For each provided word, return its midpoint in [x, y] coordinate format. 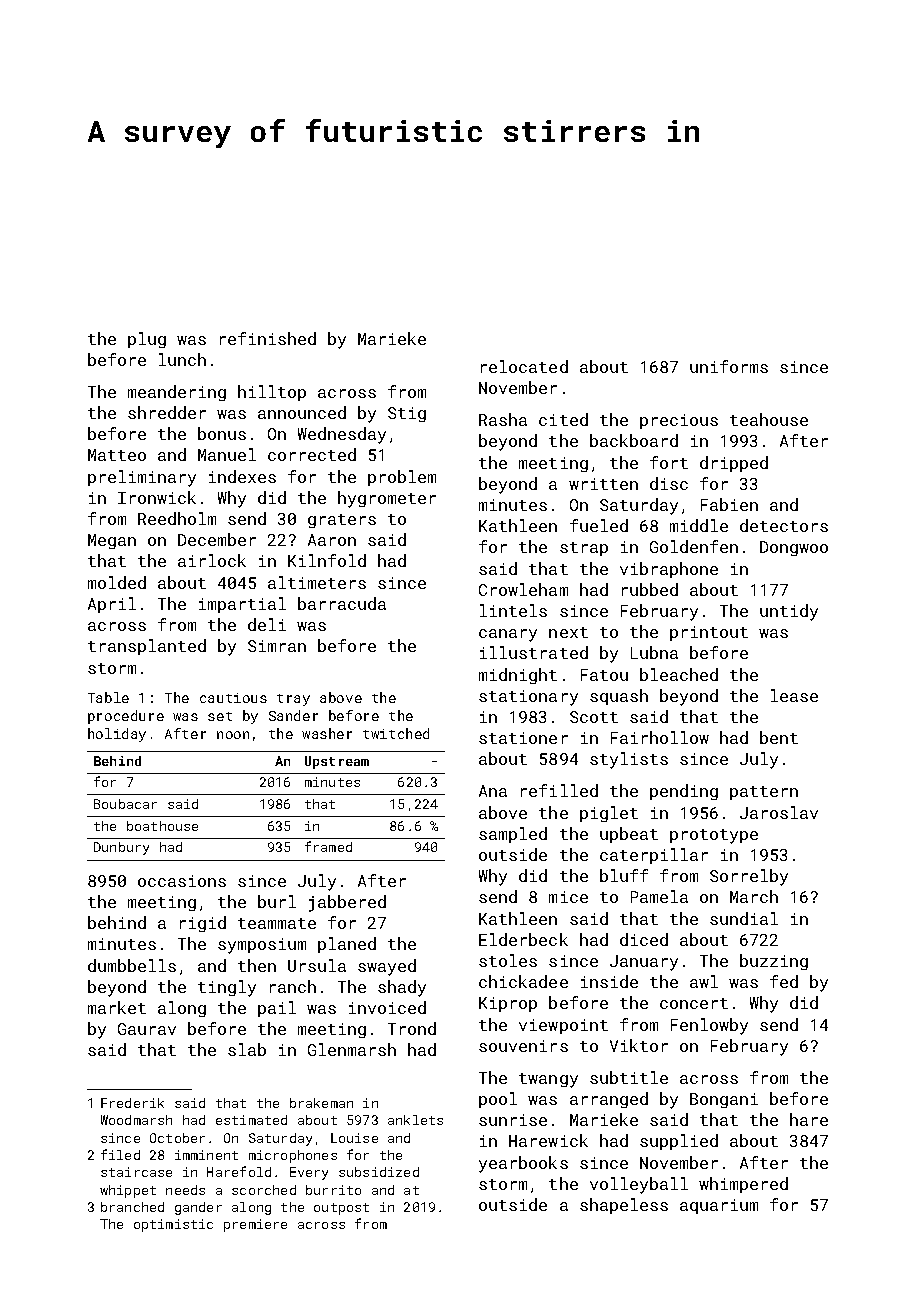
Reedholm [177, 518]
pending [684, 792]
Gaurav [147, 1029]
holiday [117, 735]
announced [302, 412]
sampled [513, 835]
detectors [784, 525]
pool [498, 1100]
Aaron [332, 540]
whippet [128, 1191]
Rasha [503, 419]
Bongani [724, 1100]
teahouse [769, 419]
